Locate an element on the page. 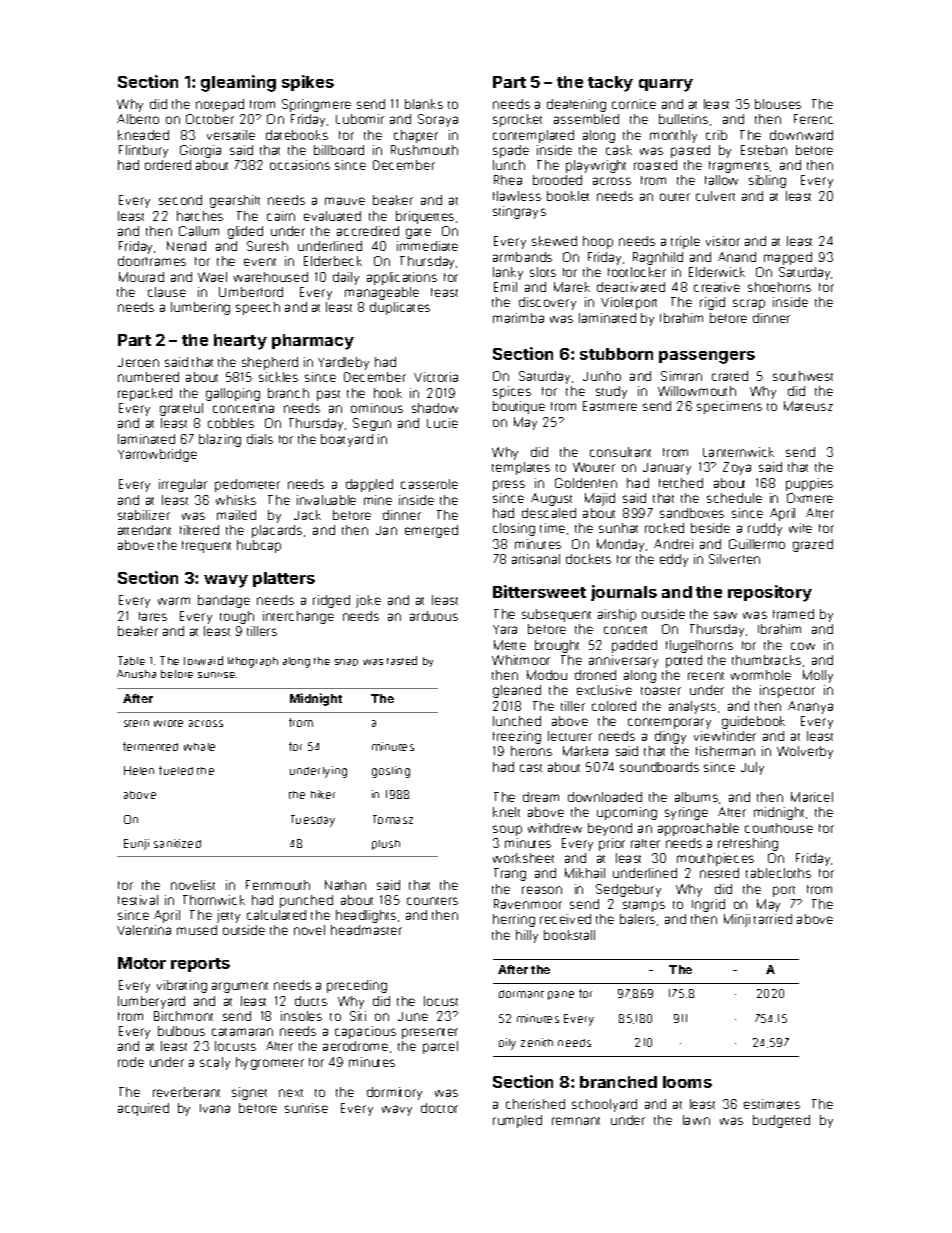  briquettes is located at coordinates (425, 217).
